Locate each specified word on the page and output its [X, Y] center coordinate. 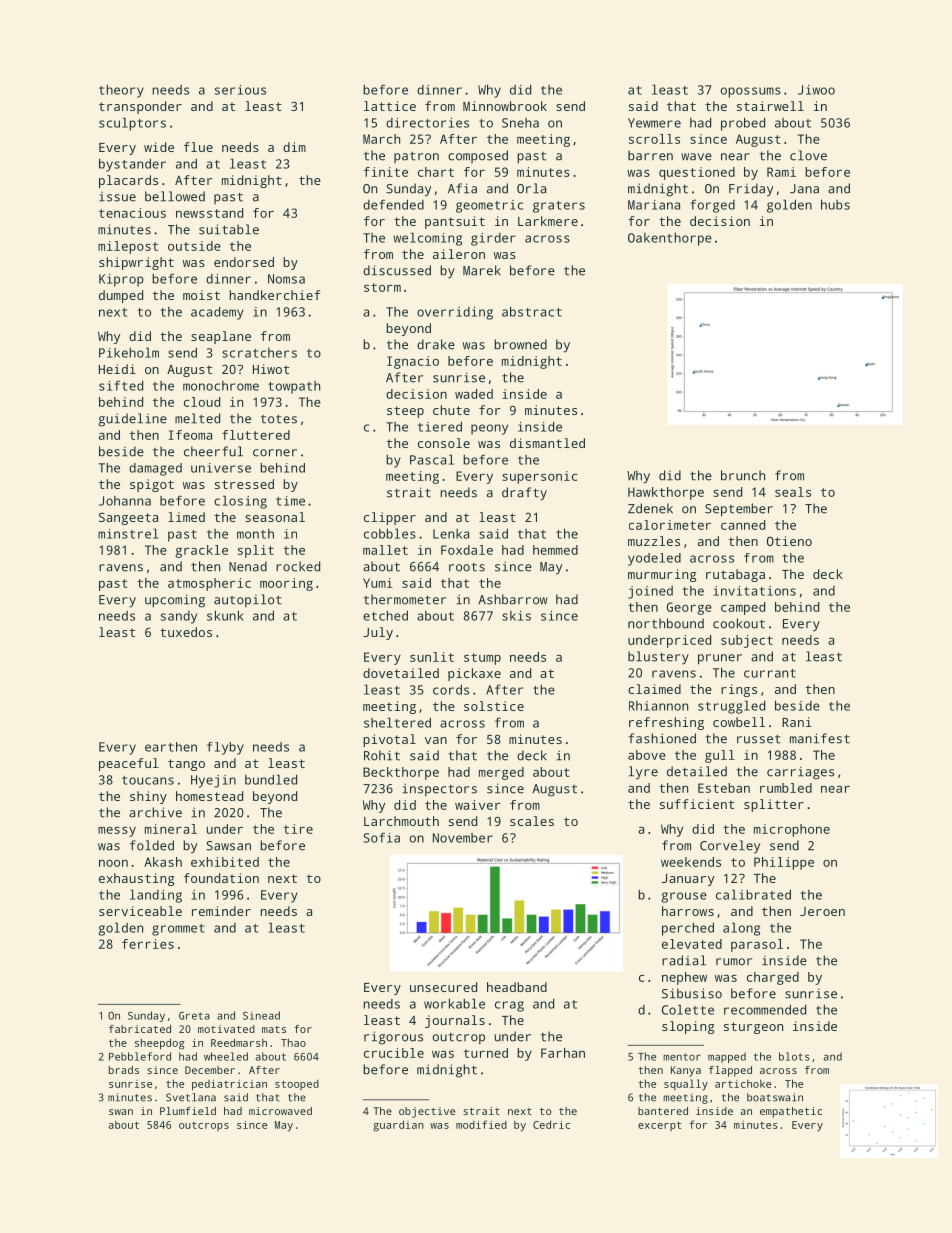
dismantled [547, 443]
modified [481, 1124]
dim [294, 147]
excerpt [659, 1126]
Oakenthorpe [670, 239]
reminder [221, 911]
